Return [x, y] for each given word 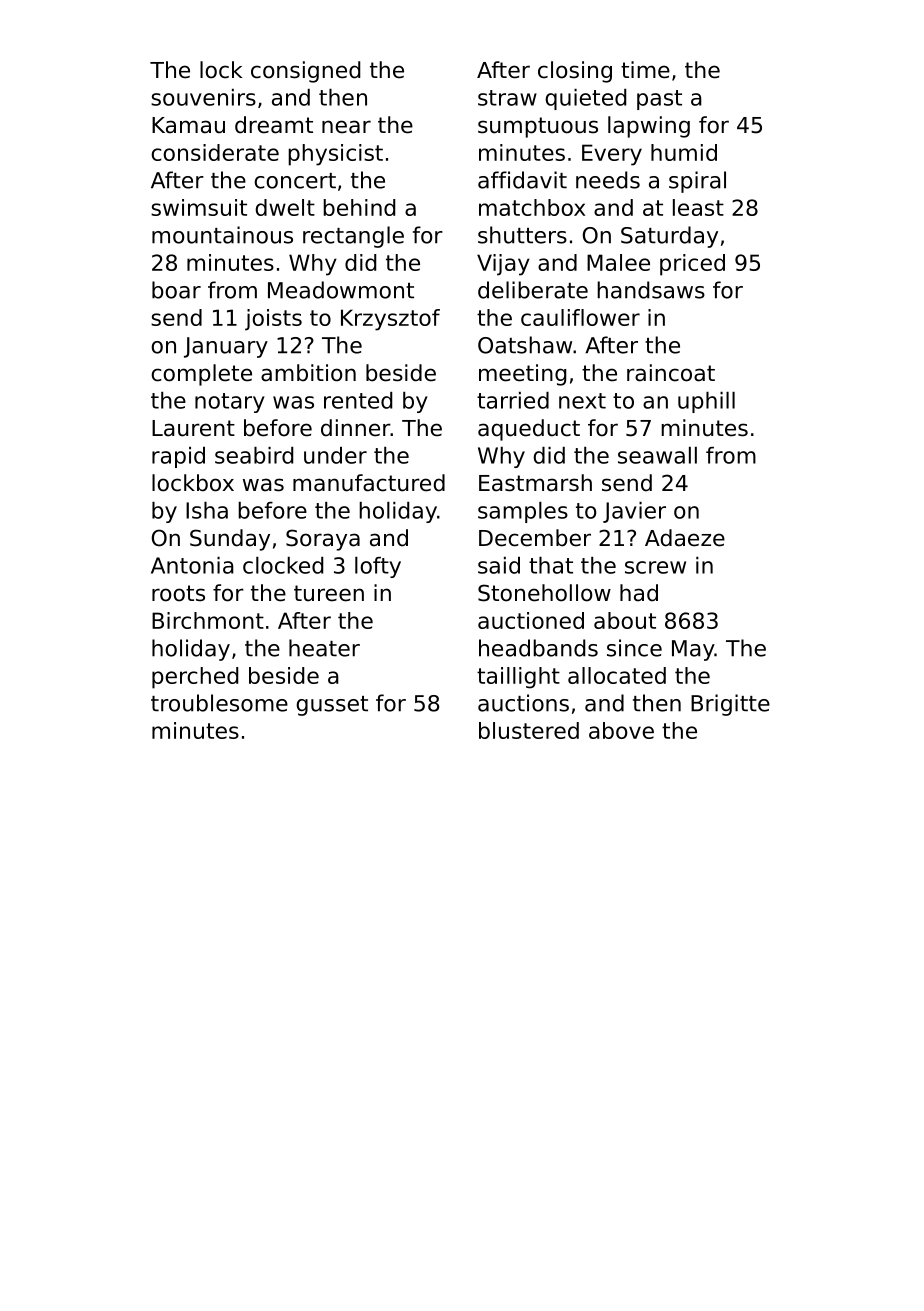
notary [230, 403]
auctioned [531, 620]
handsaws [651, 290]
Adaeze [685, 538]
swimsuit [199, 207]
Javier [634, 512]
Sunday [230, 540]
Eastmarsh [535, 483]
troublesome [219, 703]
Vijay [503, 265]
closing [575, 72]
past [659, 100]
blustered [529, 730]
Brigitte [730, 705]
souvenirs [203, 97]
